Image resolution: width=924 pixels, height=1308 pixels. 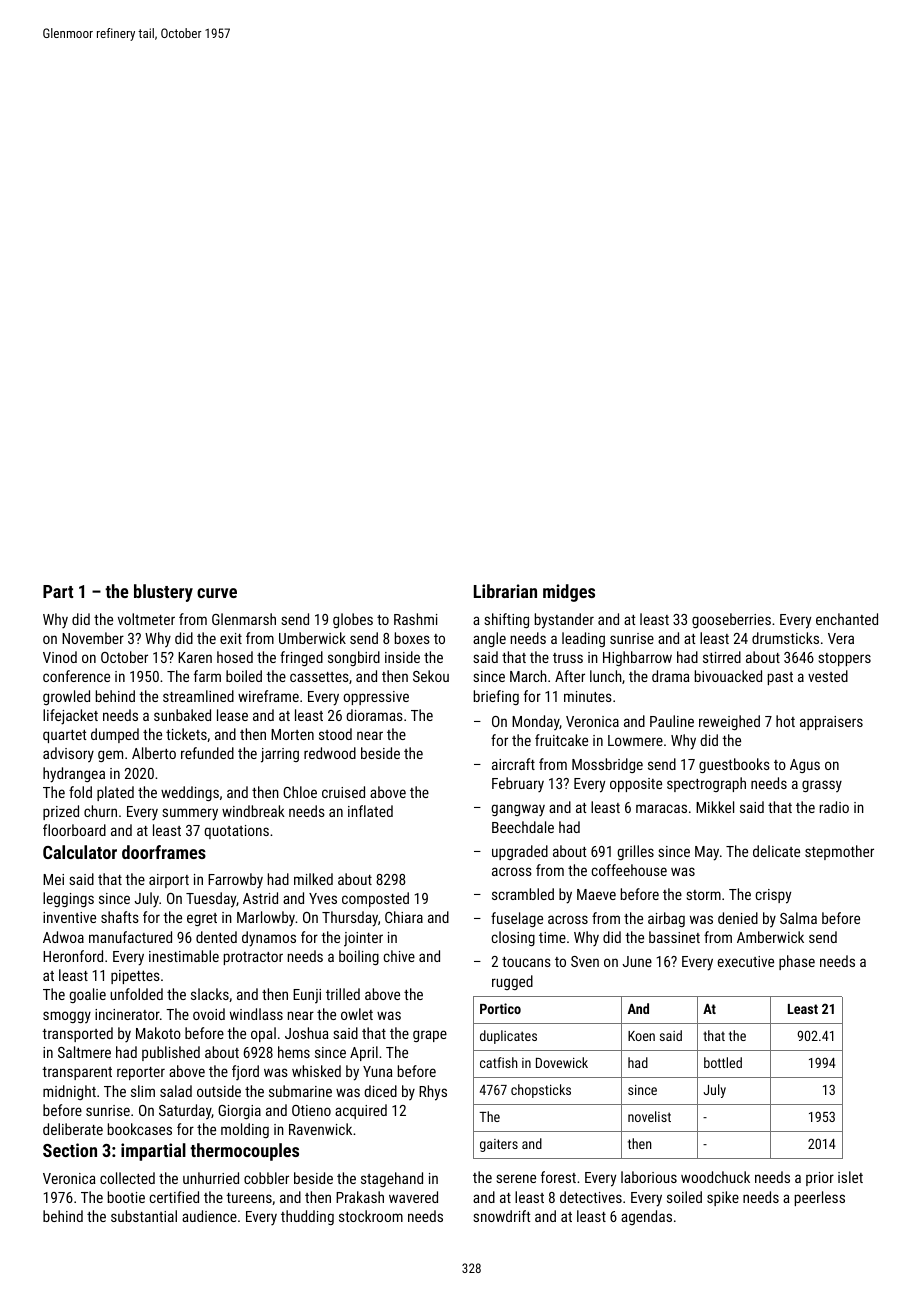 What do you see at coordinates (569, 593) in the image?
I see `midges` at bounding box center [569, 593].
